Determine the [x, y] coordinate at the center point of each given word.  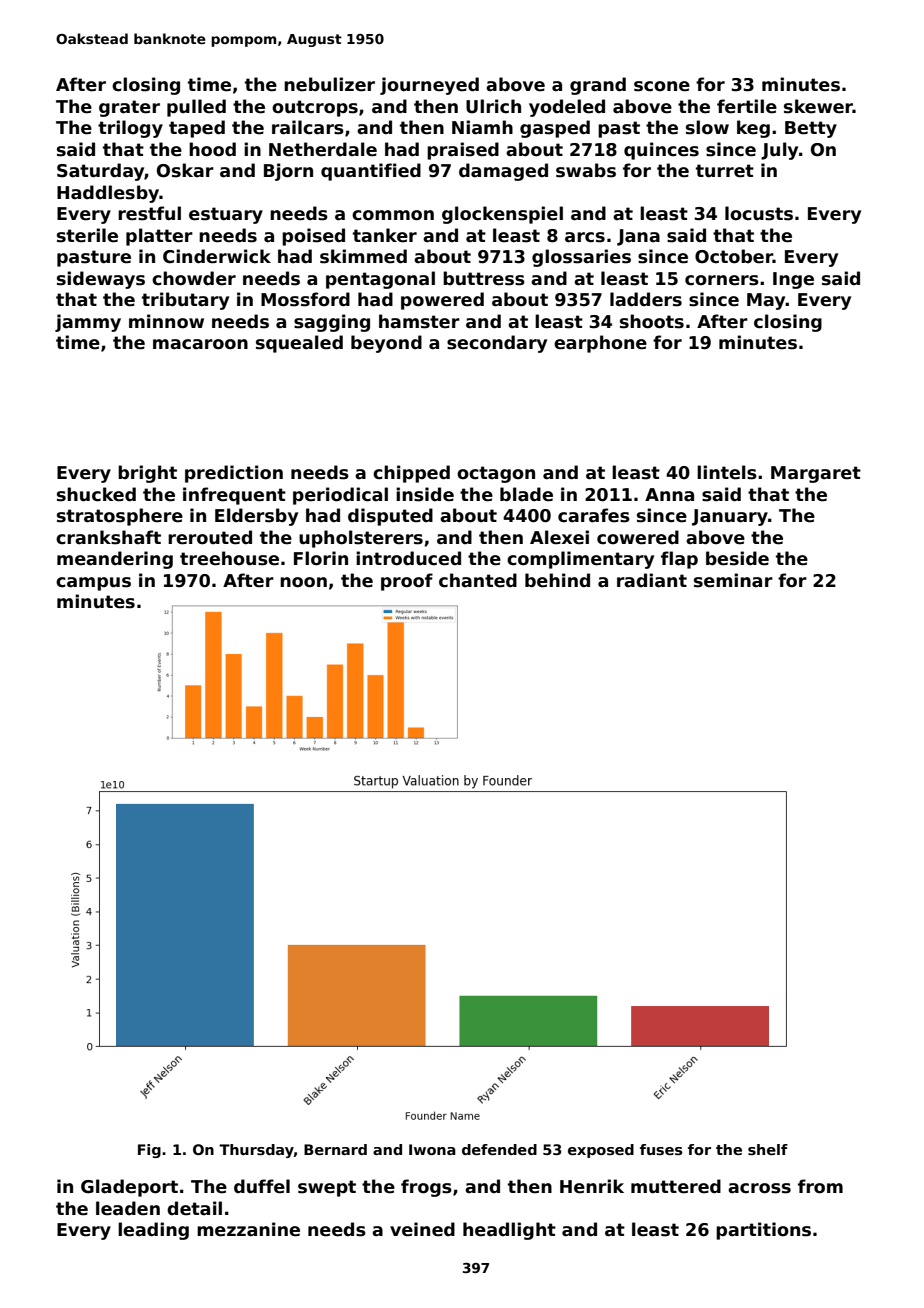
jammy [88, 323]
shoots [652, 321]
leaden [128, 1208]
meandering [115, 560]
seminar [733, 580]
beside [737, 558]
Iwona [432, 1149]
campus [93, 584]
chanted [478, 580]
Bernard [335, 1149]
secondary [497, 344]
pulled [196, 108]
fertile [747, 106]
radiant [652, 580]
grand [598, 86]
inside [425, 494]
